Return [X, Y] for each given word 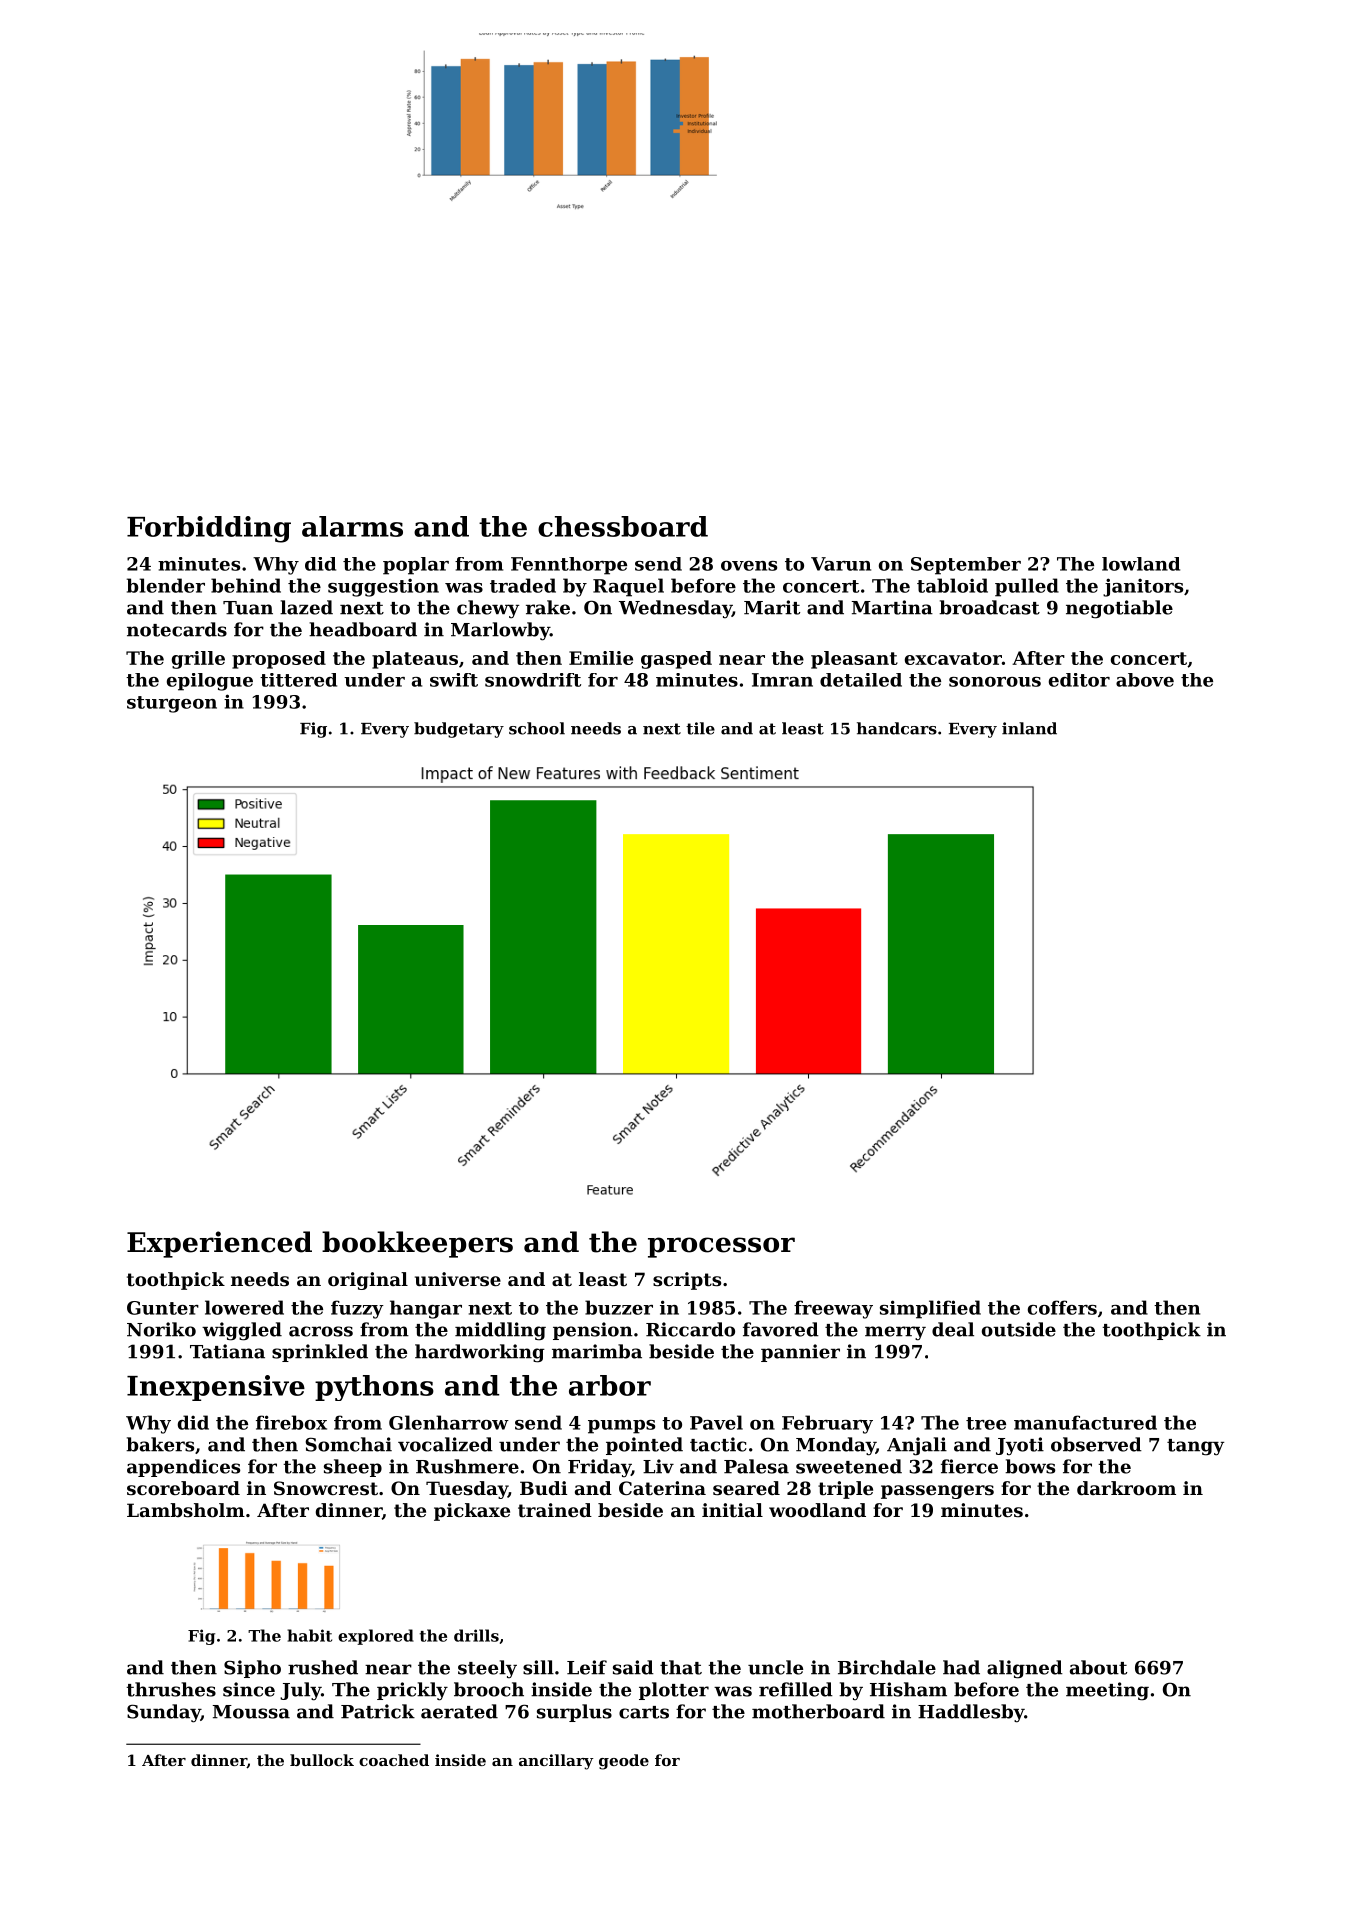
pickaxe [472, 1512]
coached [394, 1760]
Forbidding [209, 529]
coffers [1062, 1307]
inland [1029, 728]
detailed [861, 680]
